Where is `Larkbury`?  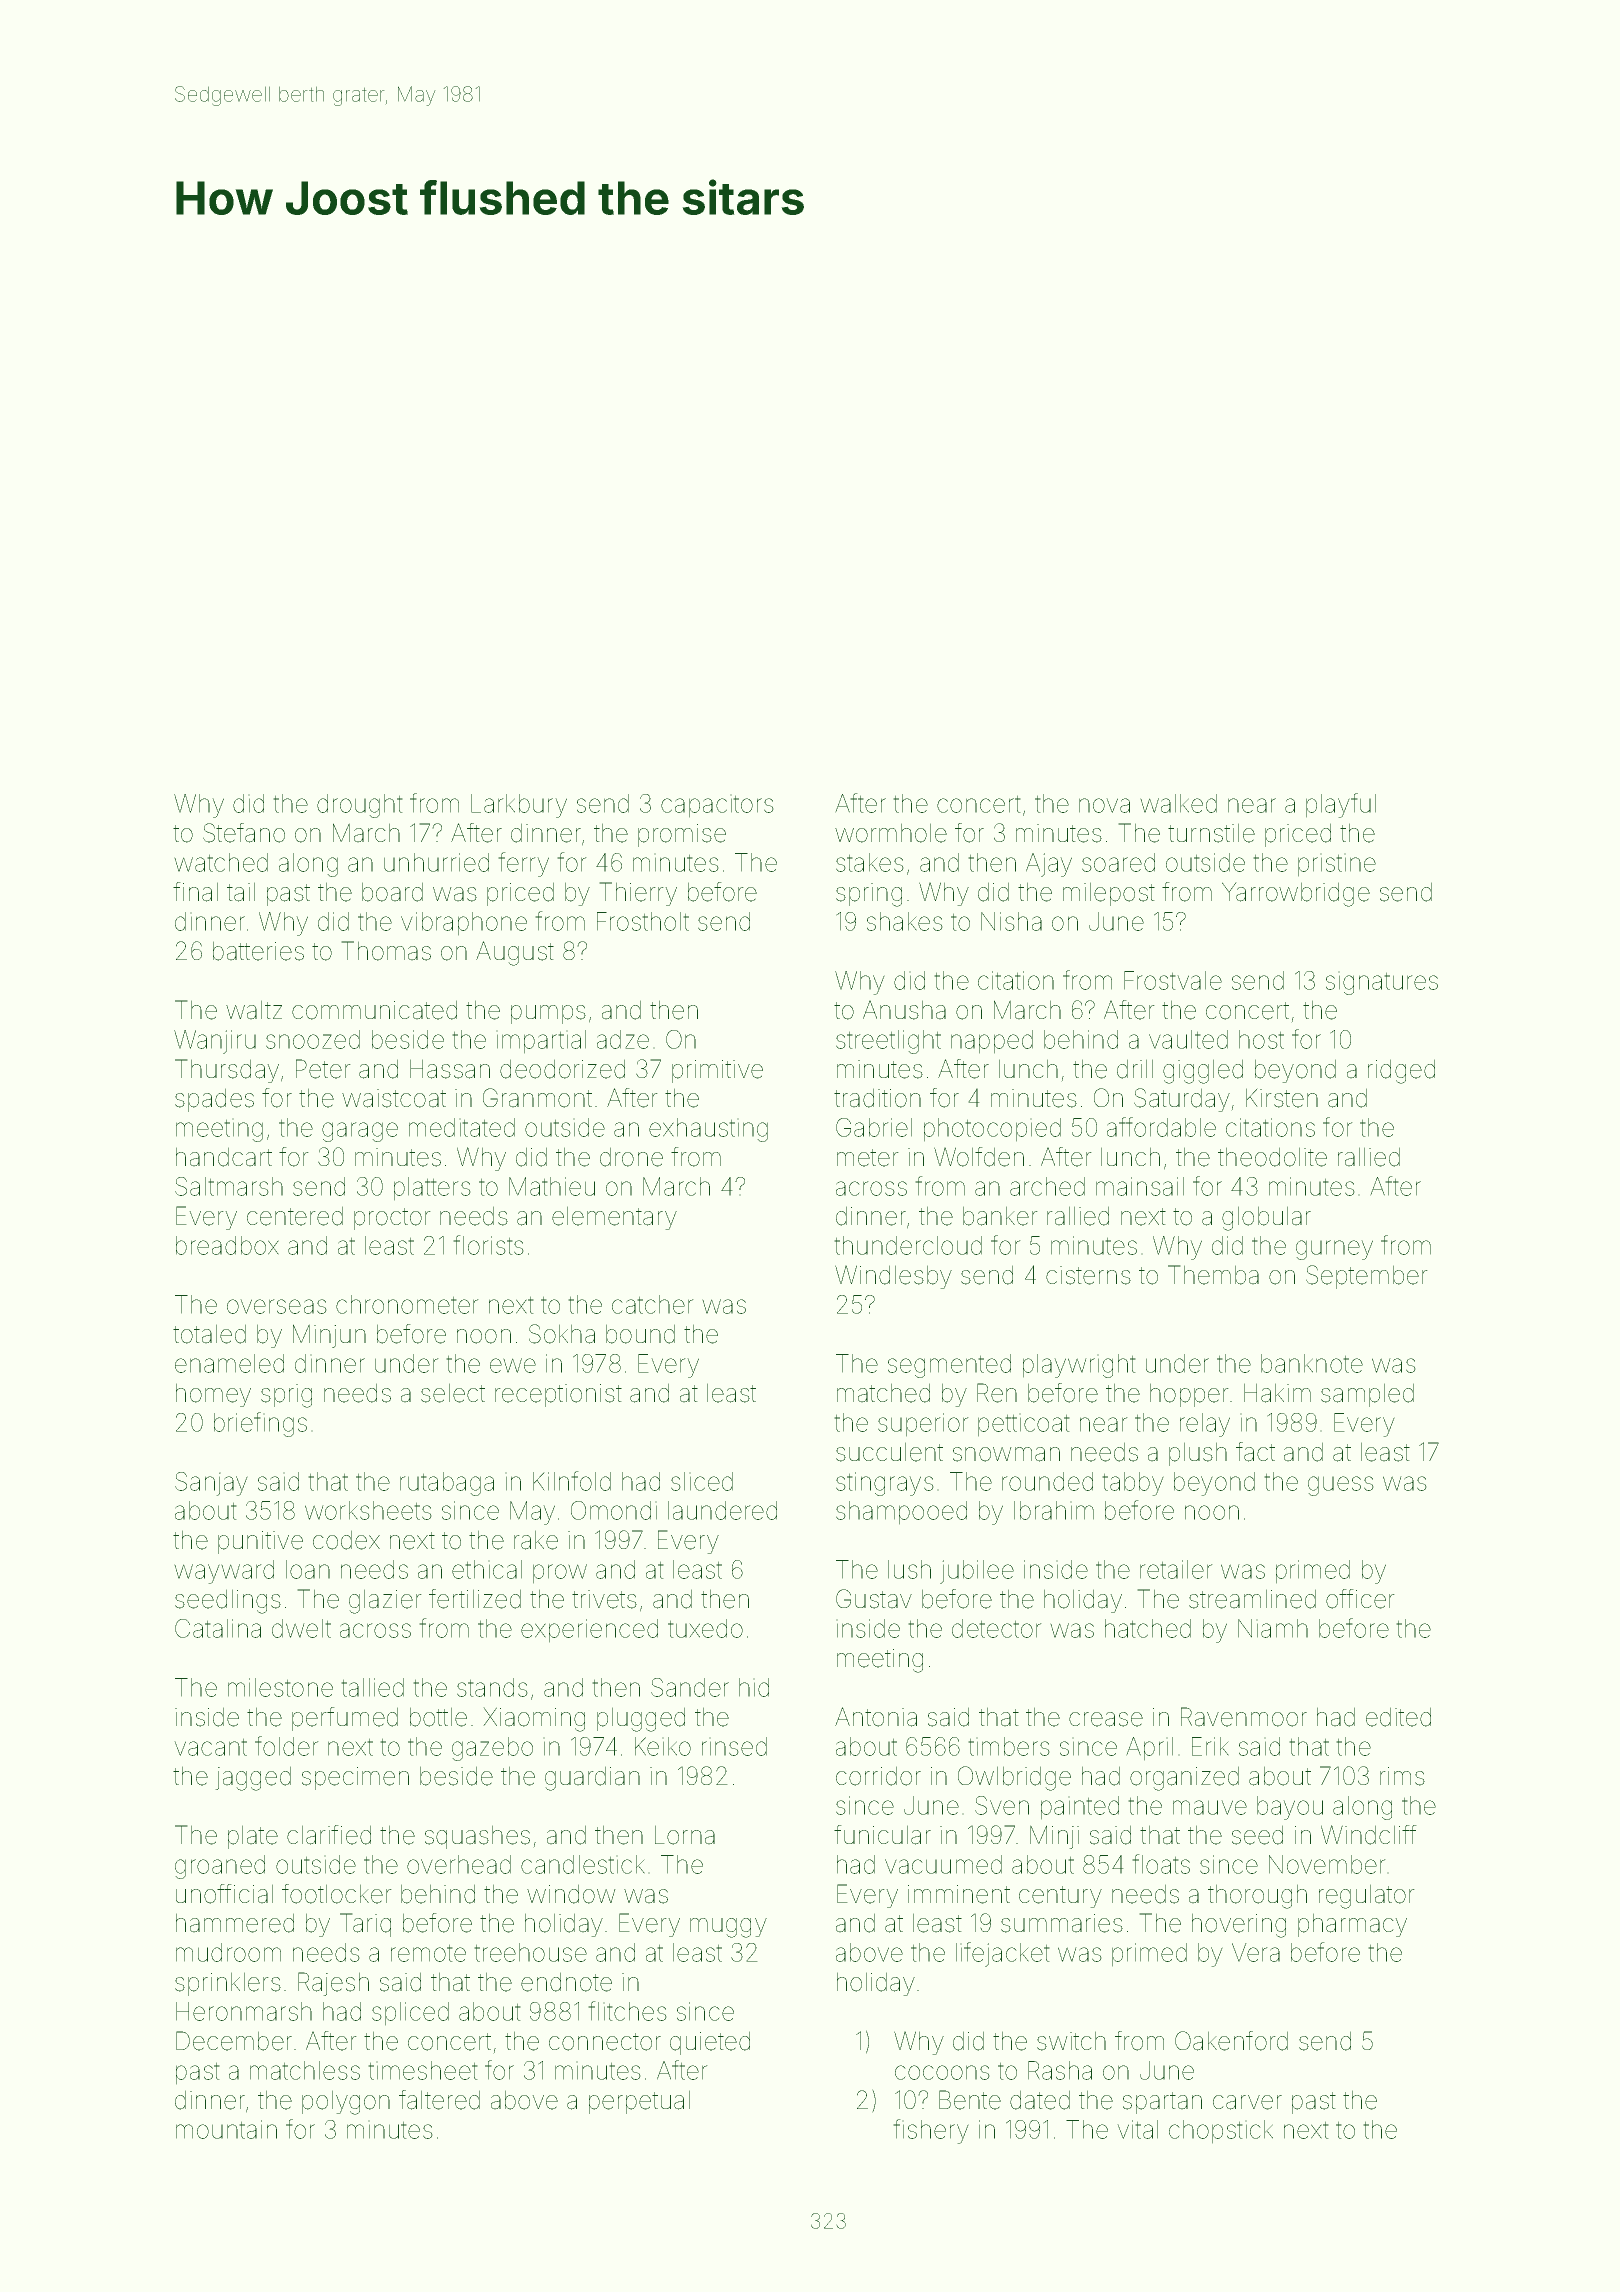
Larkbury is located at coordinates (519, 806).
